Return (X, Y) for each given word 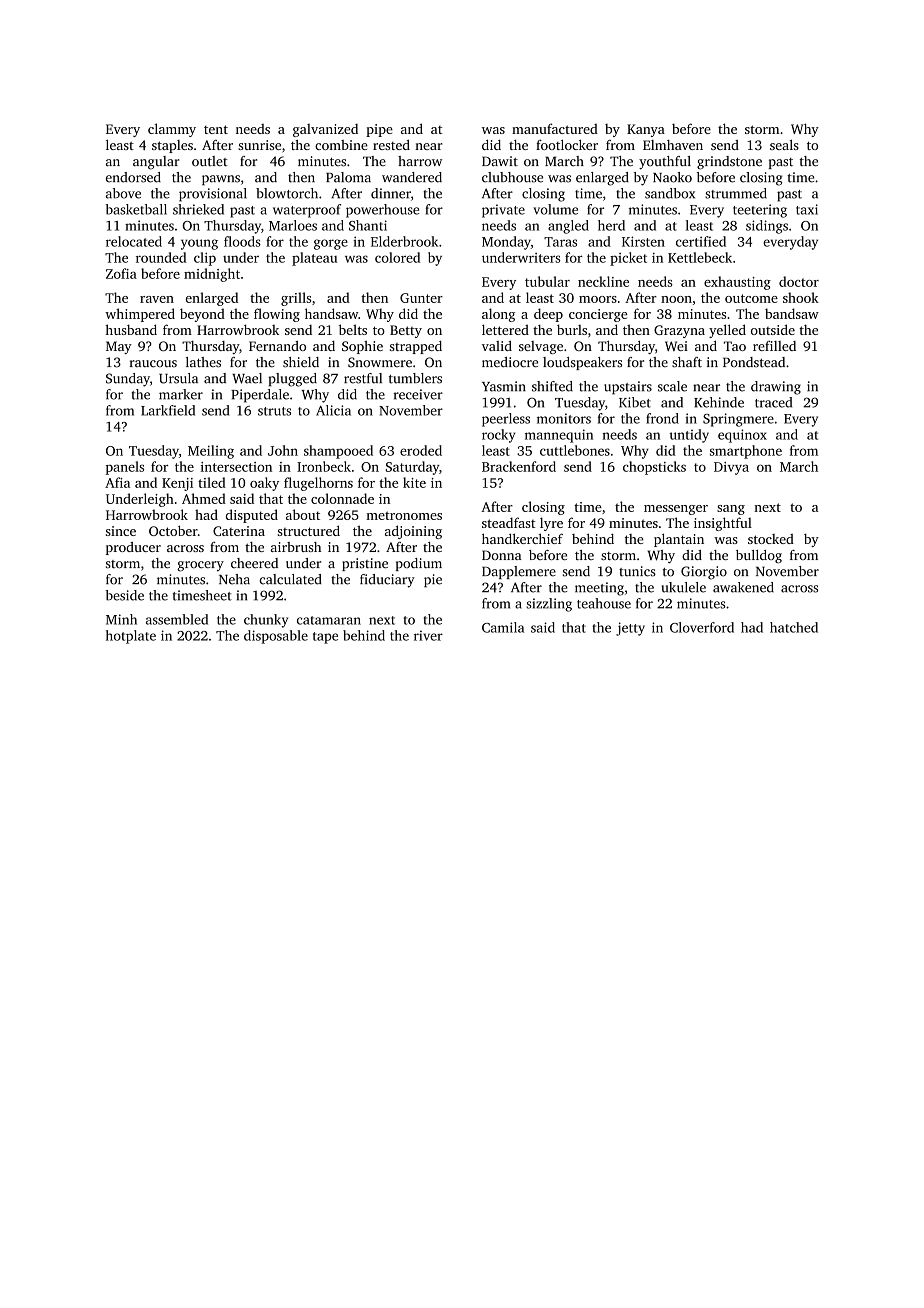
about (303, 514)
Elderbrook (404, 241)
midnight (212, 275)
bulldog (759, 556)
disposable (276, 637)
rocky (498, 436)
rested (391, 145)
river (428, 635)
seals (784, 145)
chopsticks (654, 468)
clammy (172, 130)
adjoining (413, 532)
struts (274, 411)
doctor (799, 281)
